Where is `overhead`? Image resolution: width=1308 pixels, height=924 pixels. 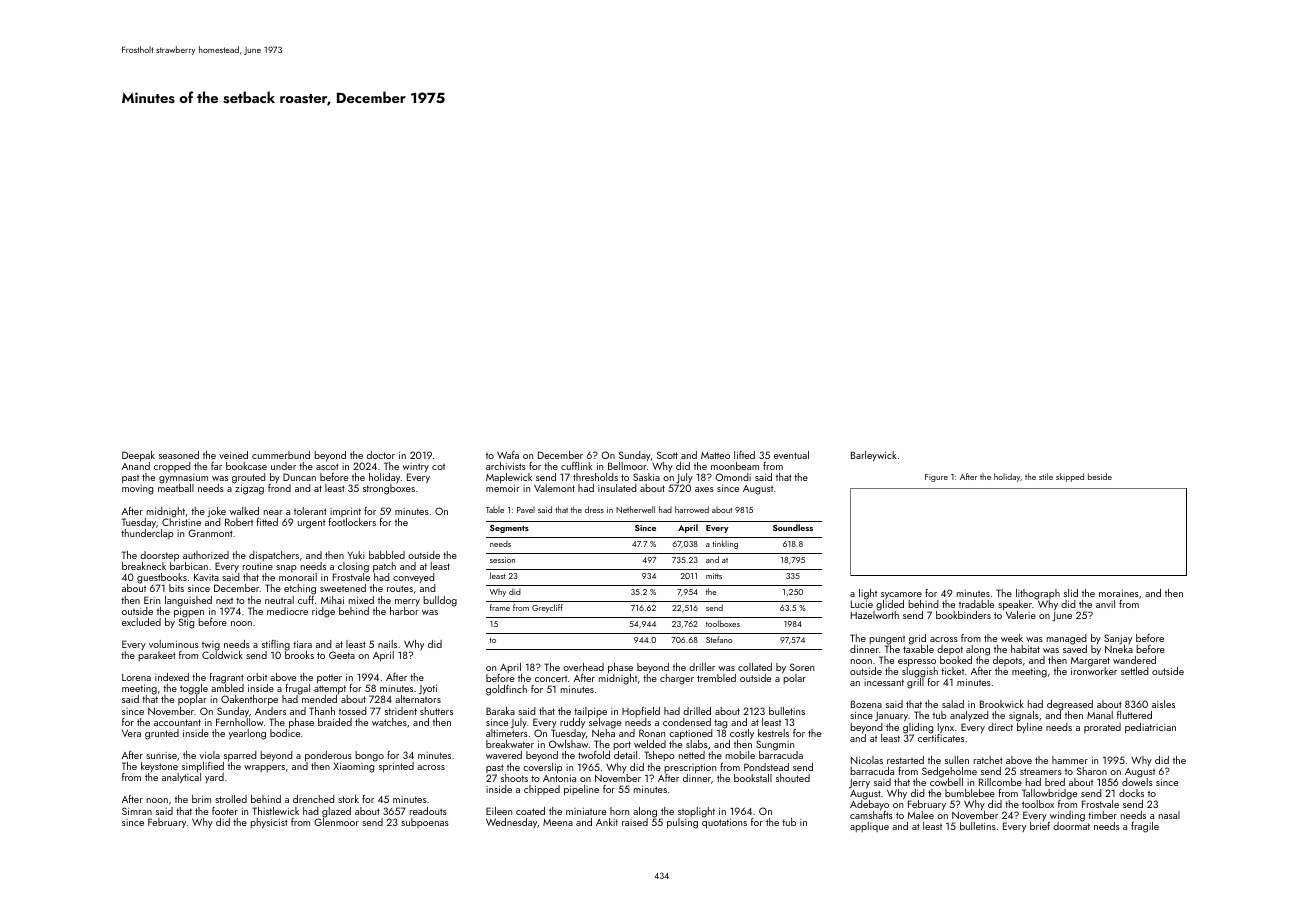
overhead is located at coordinates (583, 667).
